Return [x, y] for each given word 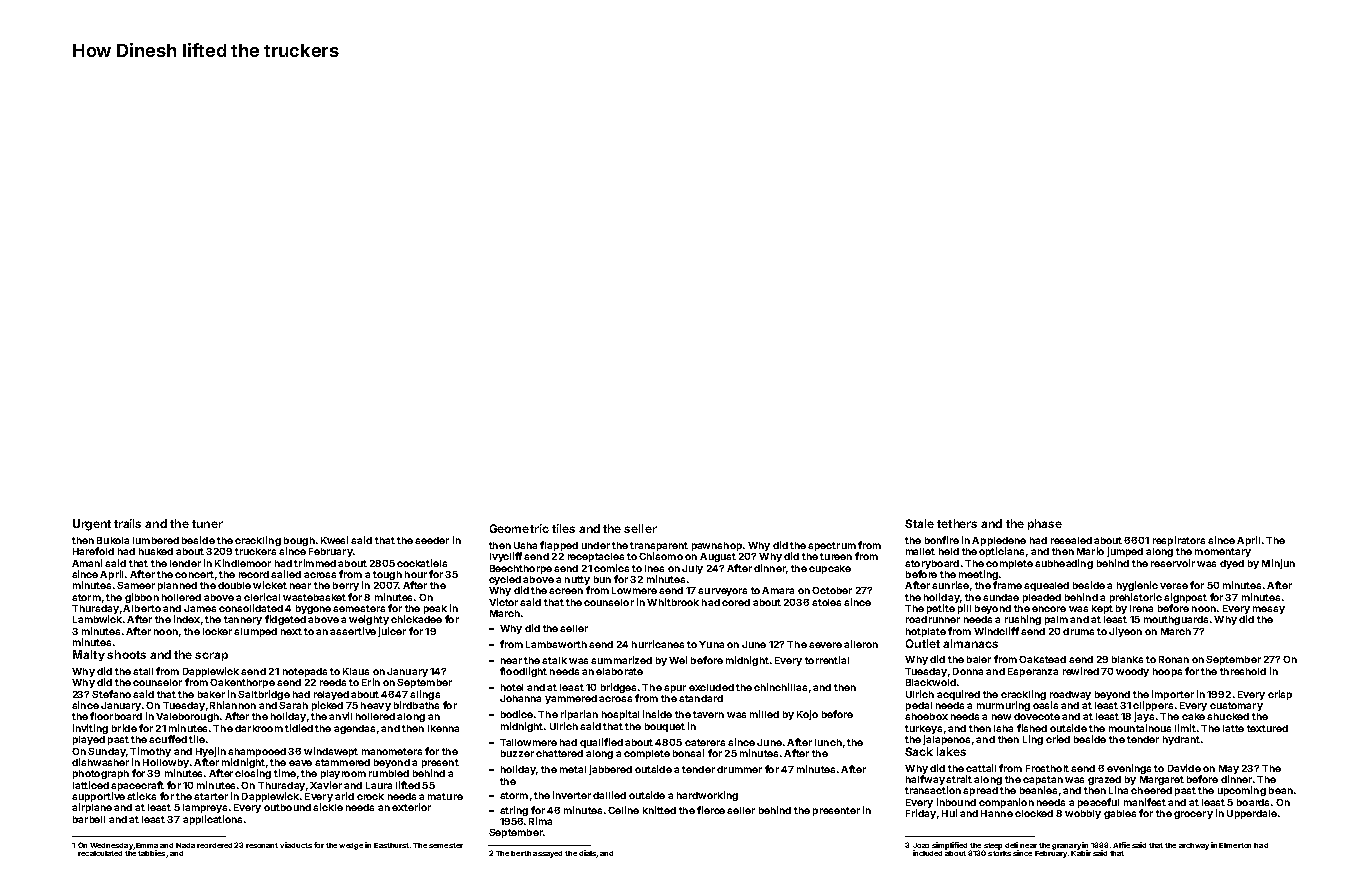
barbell [89, 819]
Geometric [519, 528]
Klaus [356, 671]
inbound [956, 802]
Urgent [92, 525]
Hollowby [166, 763]
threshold [1243, 671]
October [832, 590]
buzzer [517, 753]
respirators [1179, 541]
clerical [262, 597]
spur [675, 689]
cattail [981, 768]
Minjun [1278, 564]
